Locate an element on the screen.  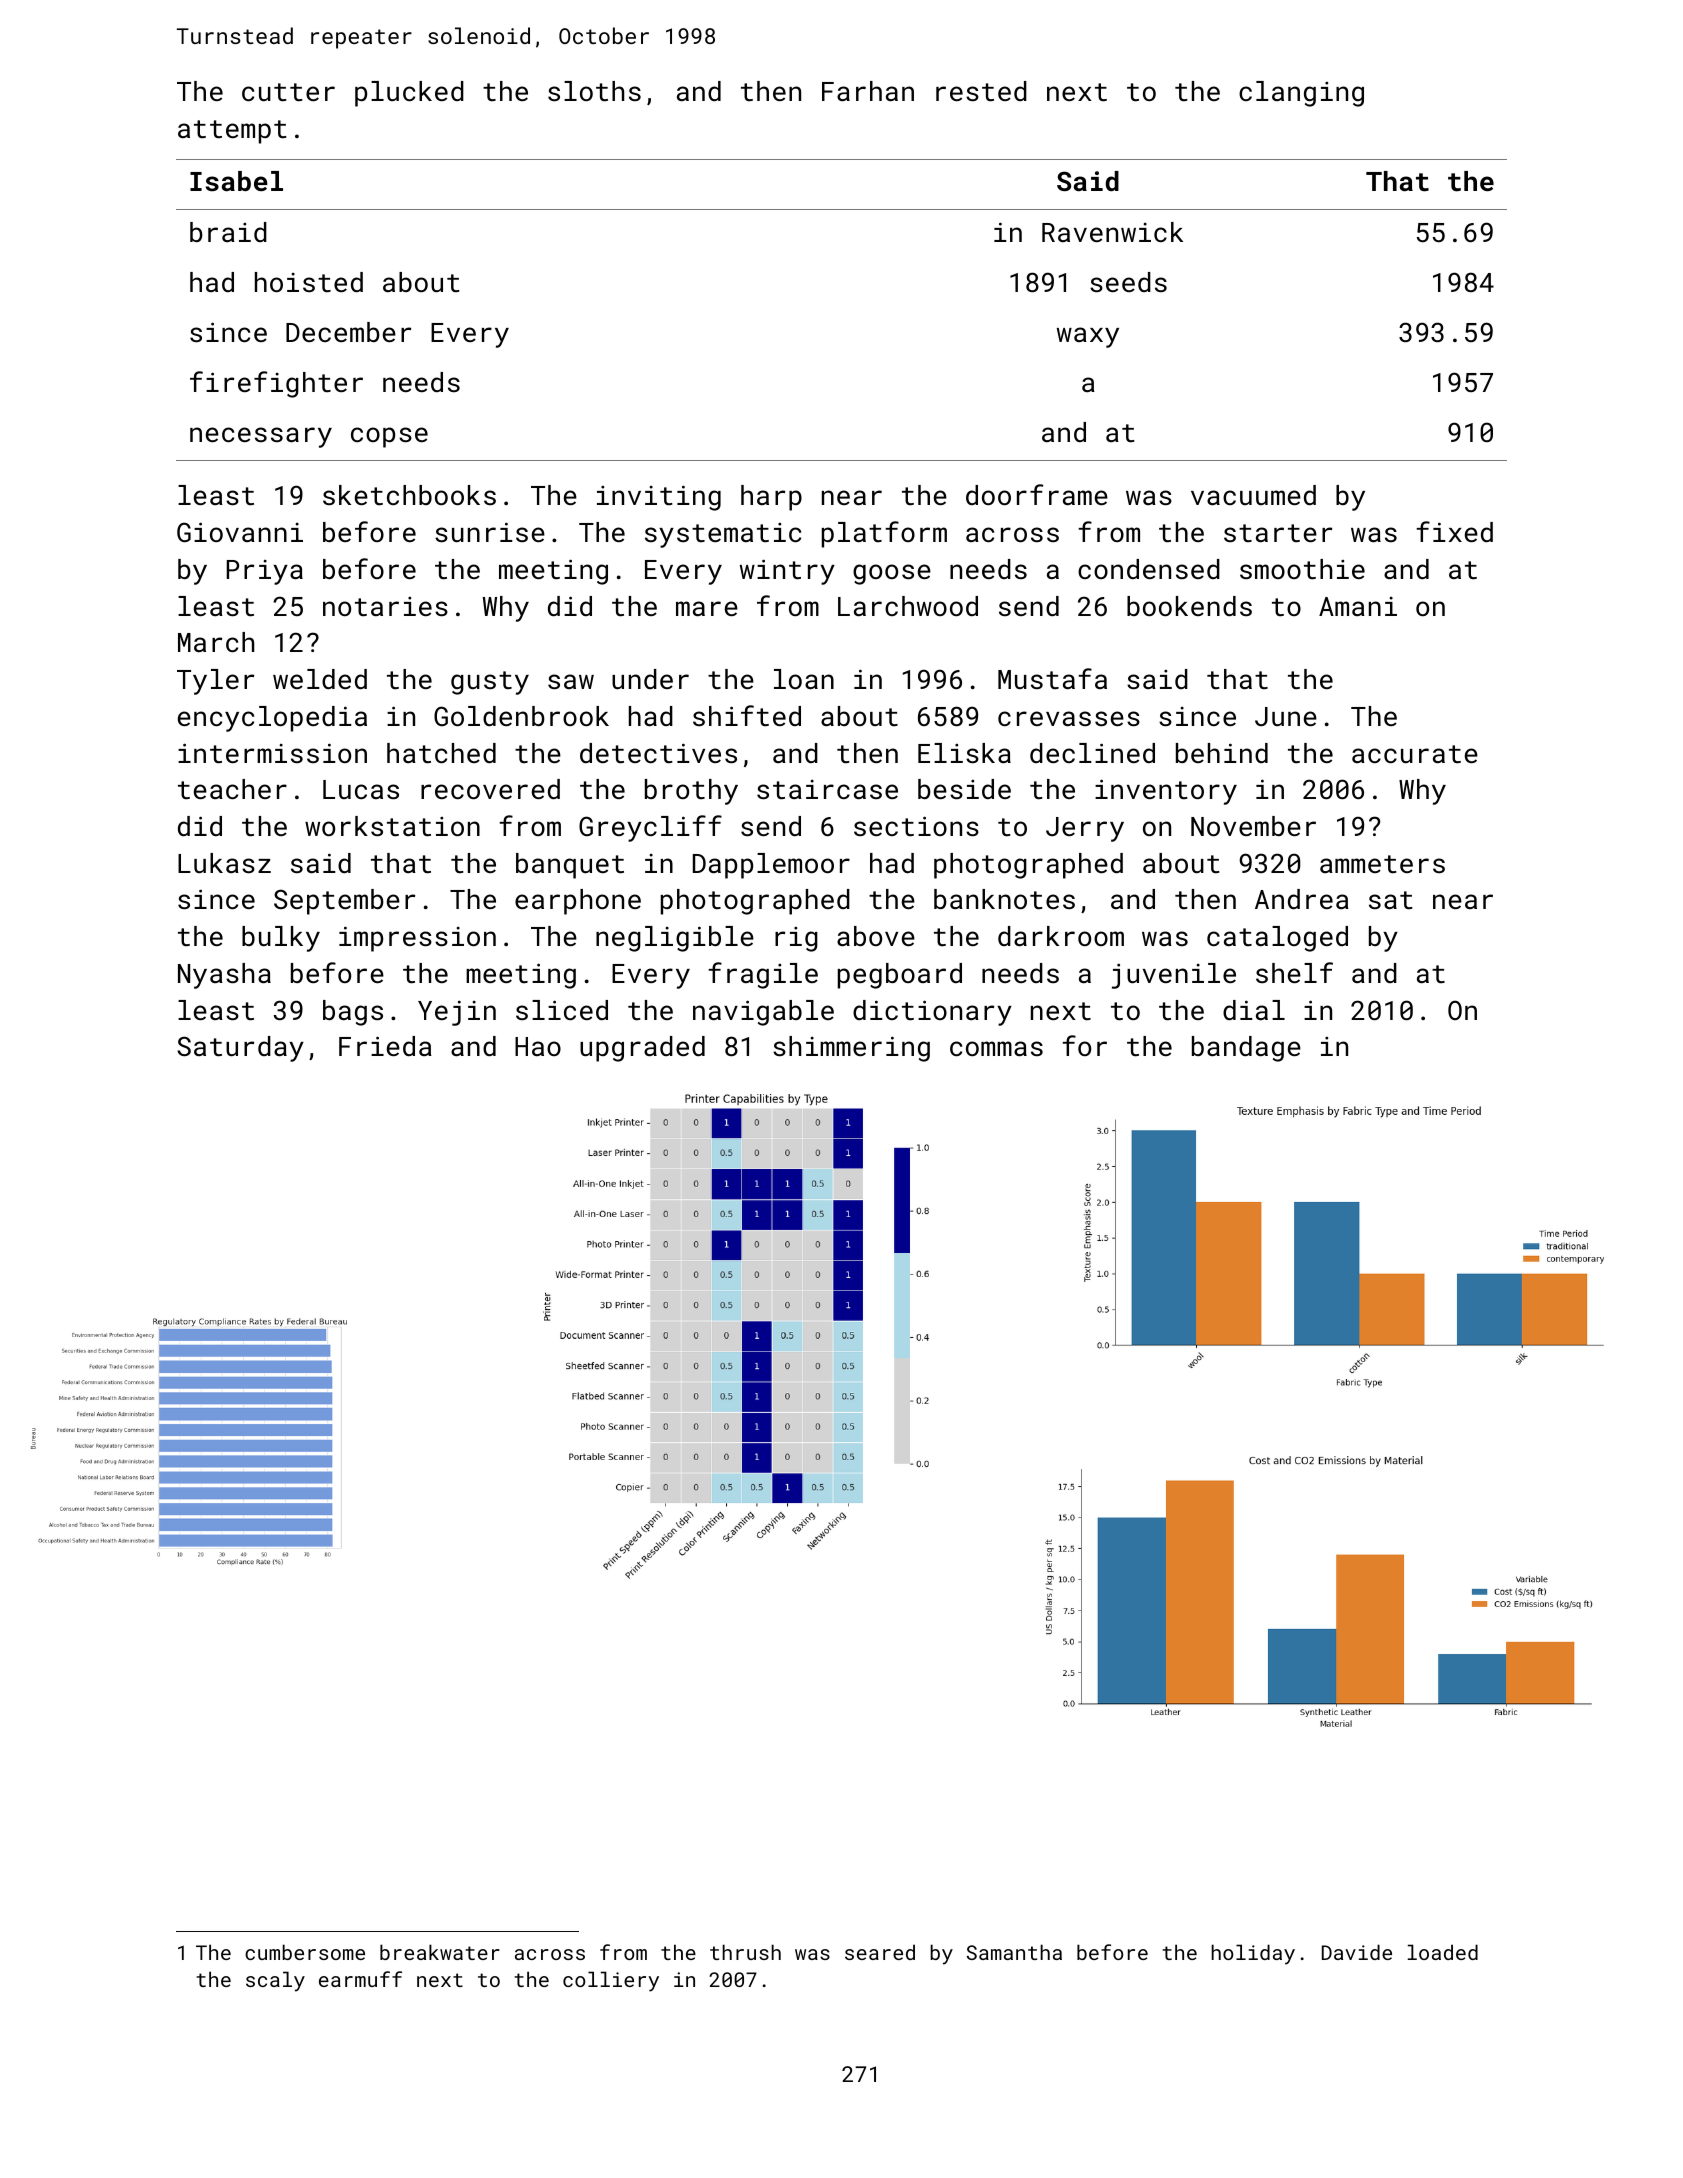
loaded is located at coordinates (1443, 1952).
